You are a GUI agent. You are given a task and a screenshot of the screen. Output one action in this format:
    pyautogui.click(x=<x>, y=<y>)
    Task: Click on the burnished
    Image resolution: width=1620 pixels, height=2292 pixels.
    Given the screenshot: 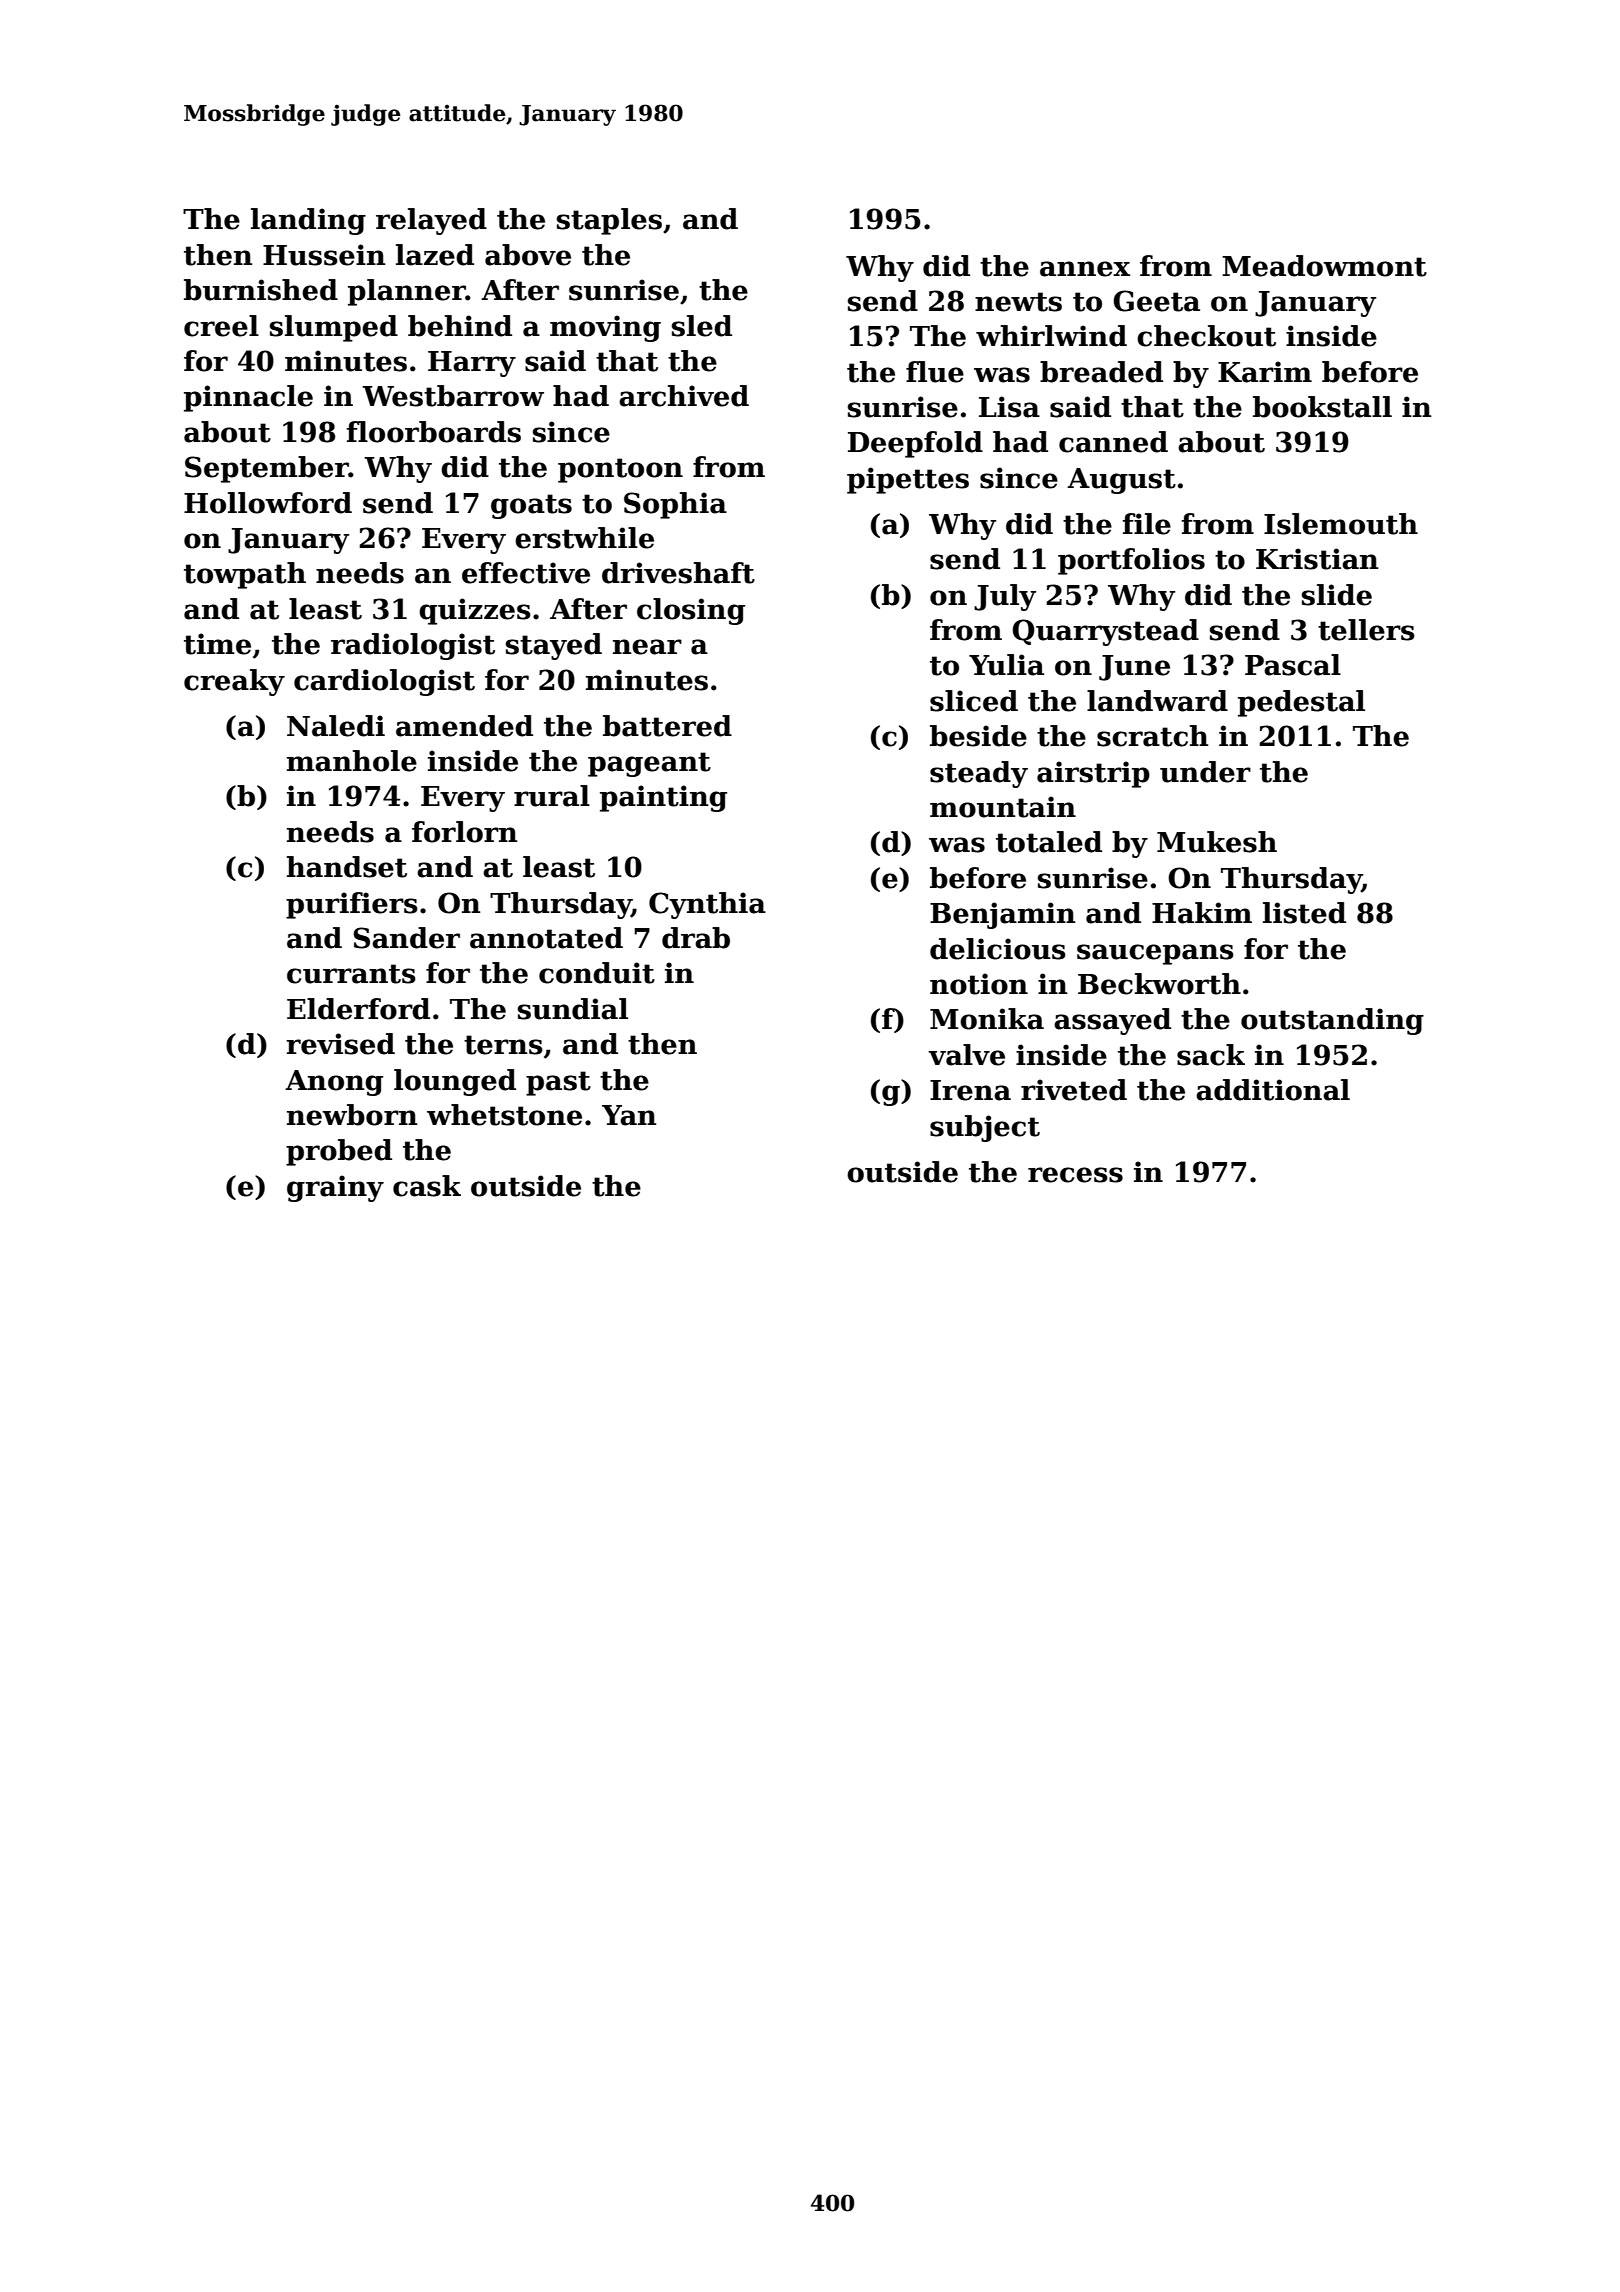 What is the action you would take?
    pyautogui.click(x=261, y=290)
